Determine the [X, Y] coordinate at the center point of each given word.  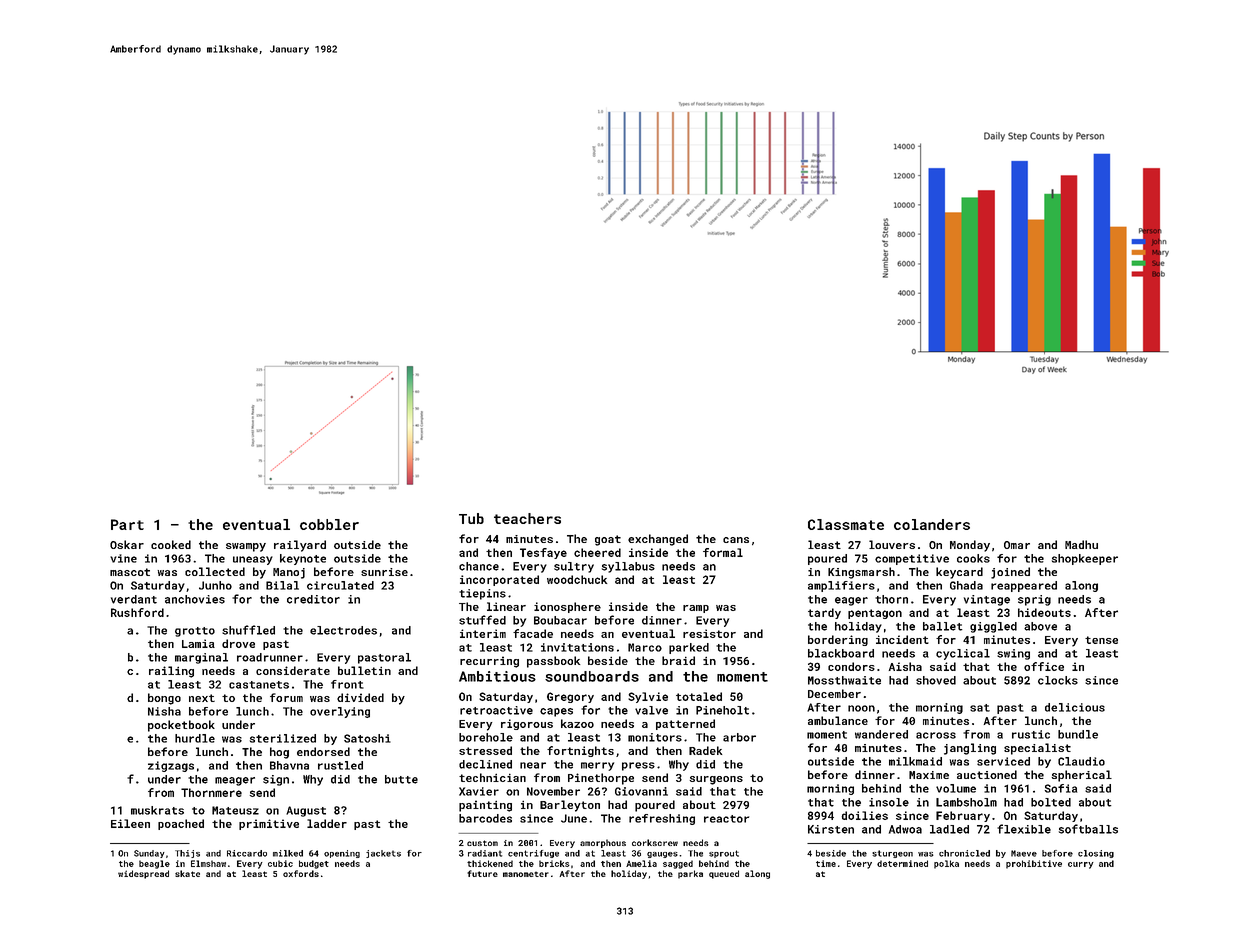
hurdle [195, 738]
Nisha [164, 711]
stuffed [482, 620]
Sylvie [648, 697]
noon [861, 708]
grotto [195, 632]
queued [724, 874]
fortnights [580, 751]
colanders [932, 524]
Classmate [846, 524]
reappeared [1024, 586]
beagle [154, 864]
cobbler [329, 524]
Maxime [929, 775]
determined [902, 863]
